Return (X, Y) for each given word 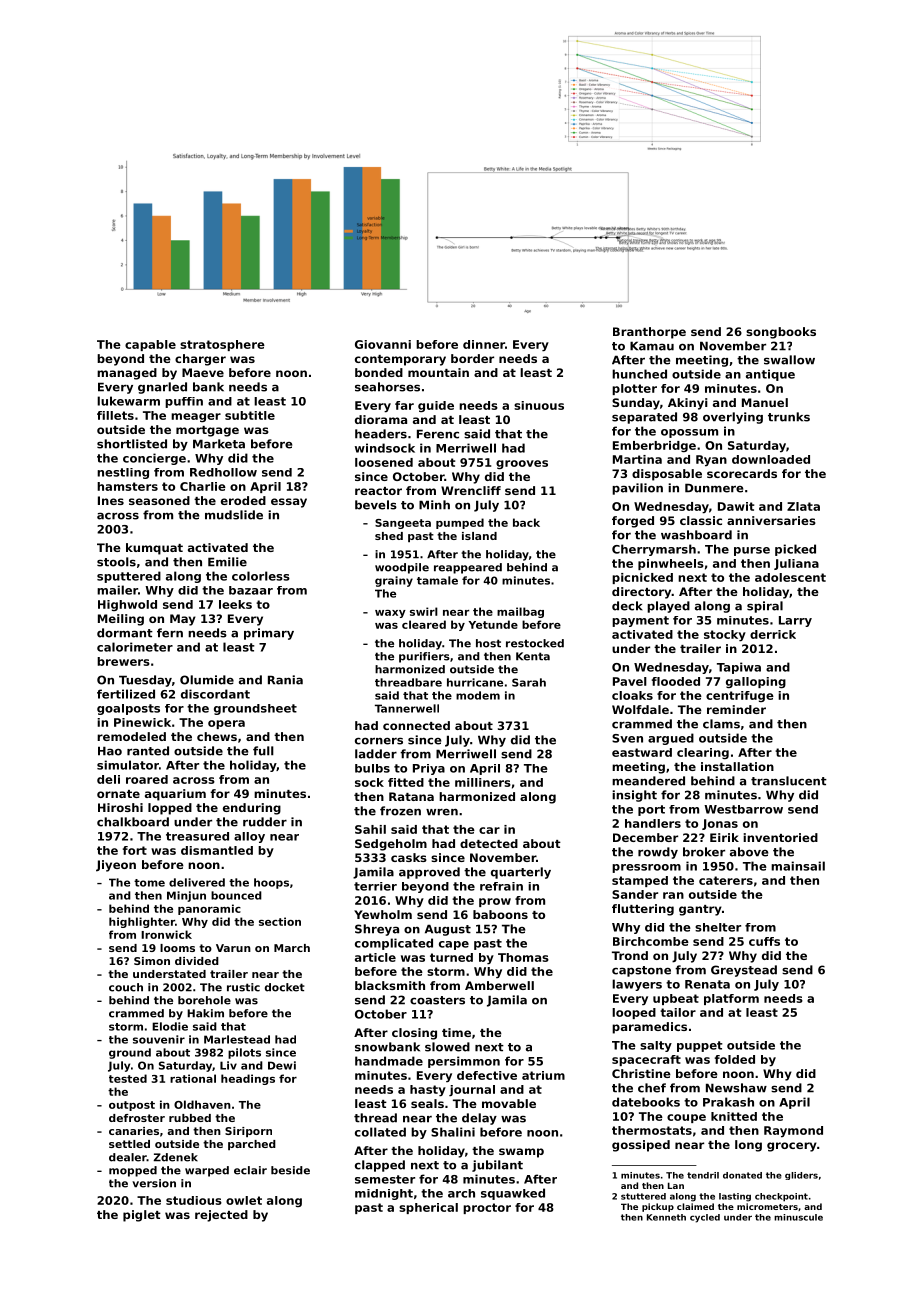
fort (135, 850)
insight (634, 796)
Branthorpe (649, 333)
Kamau (652, 346)
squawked (513, 1194)
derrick (773, 634)
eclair (250, 1170)
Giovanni (383, 344)
